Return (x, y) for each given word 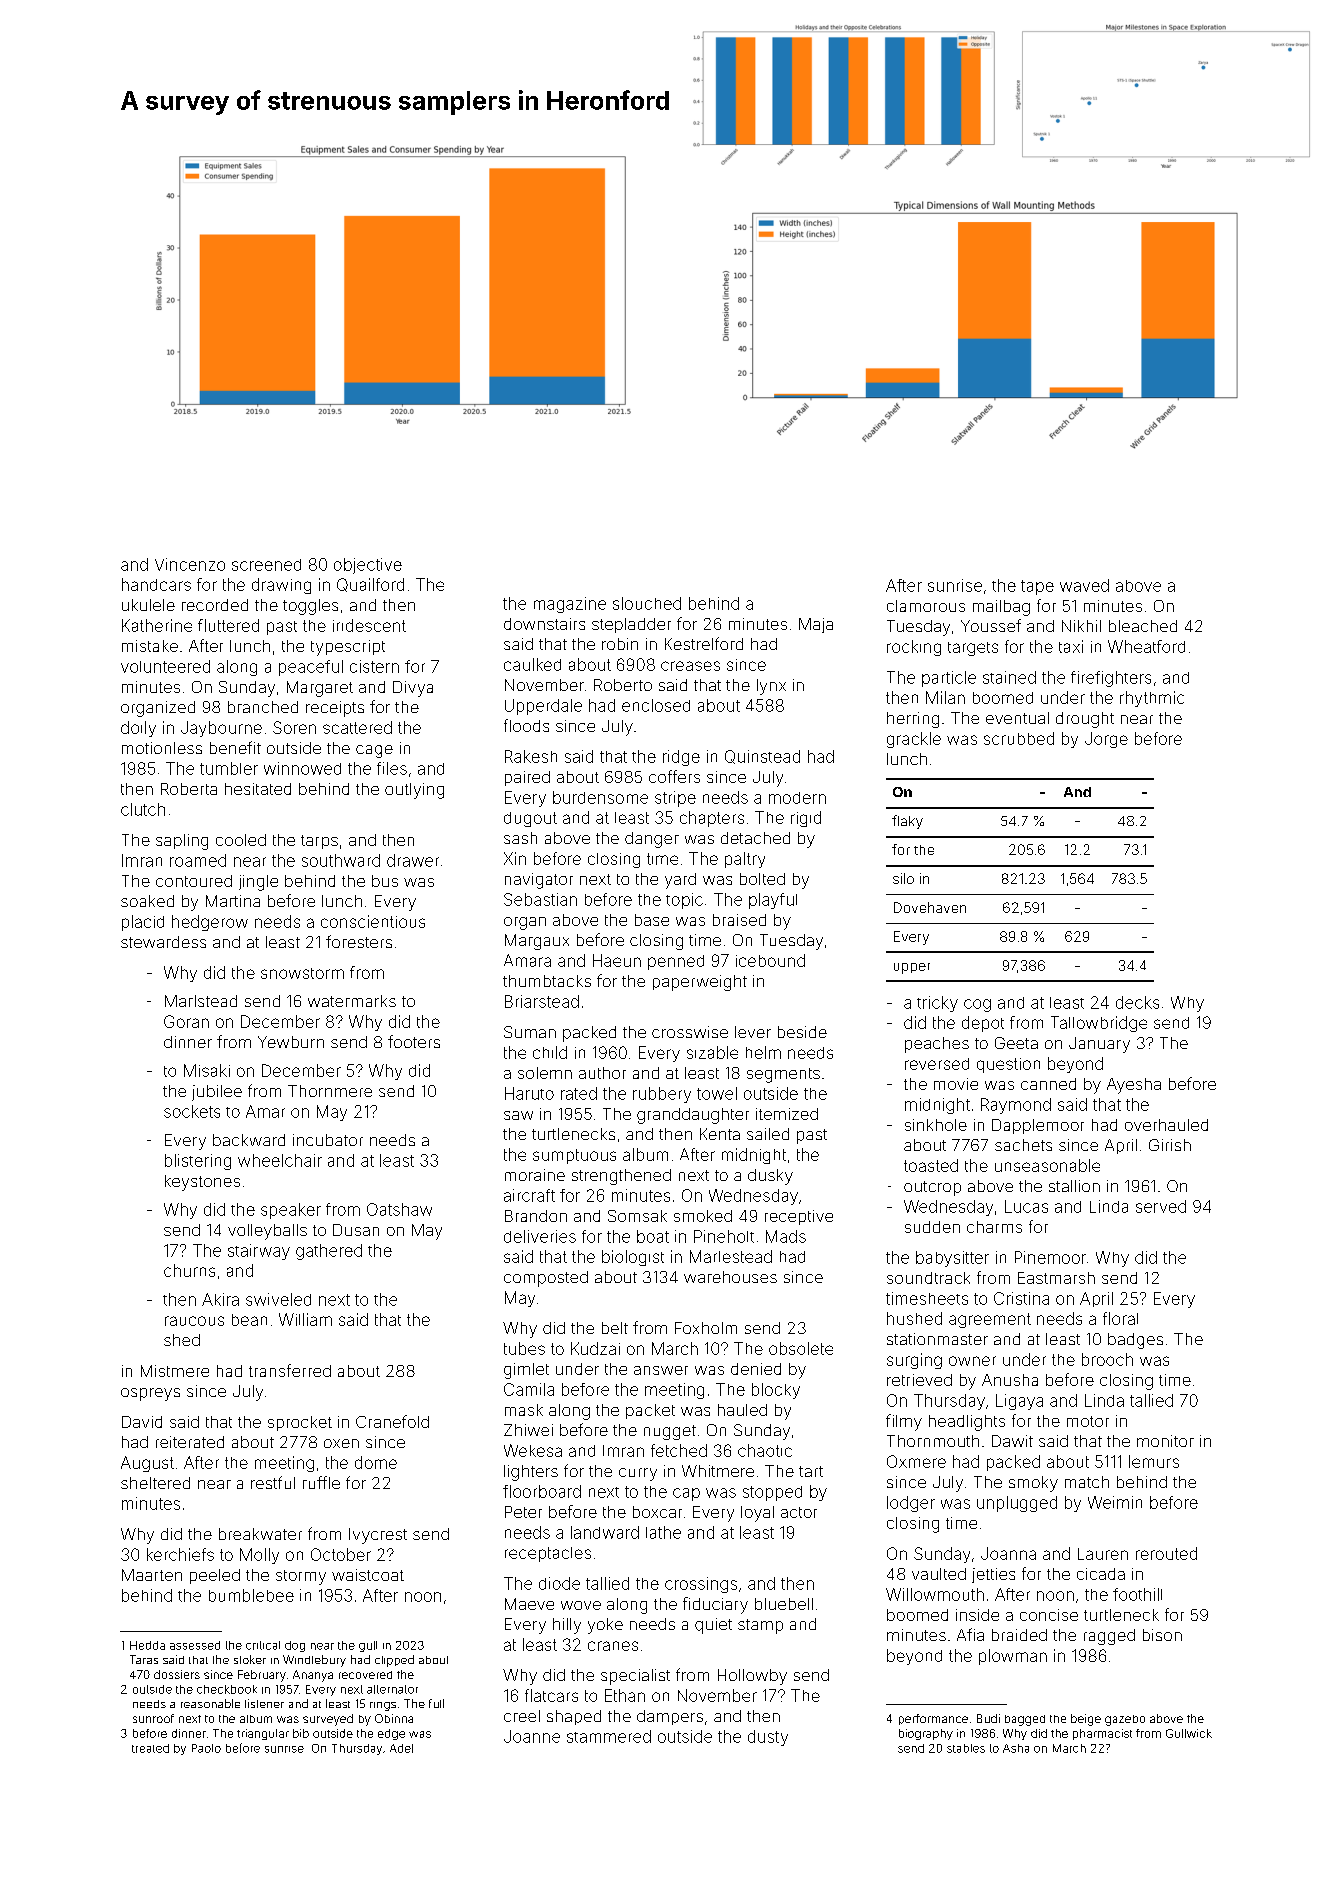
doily (138, 729)
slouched (647, 603)
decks (1137, 1002)
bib (301, 1733)
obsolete (801, 1348)
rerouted (1166, 1553)
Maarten (152, 1575)
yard (680, 881)
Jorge (1106, 740)
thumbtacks (547, 981)
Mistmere (175, 1371)
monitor (1165, 1441)
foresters (359, 941)
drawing (281, 586)
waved (1084, 585)
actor (799, 1512)
